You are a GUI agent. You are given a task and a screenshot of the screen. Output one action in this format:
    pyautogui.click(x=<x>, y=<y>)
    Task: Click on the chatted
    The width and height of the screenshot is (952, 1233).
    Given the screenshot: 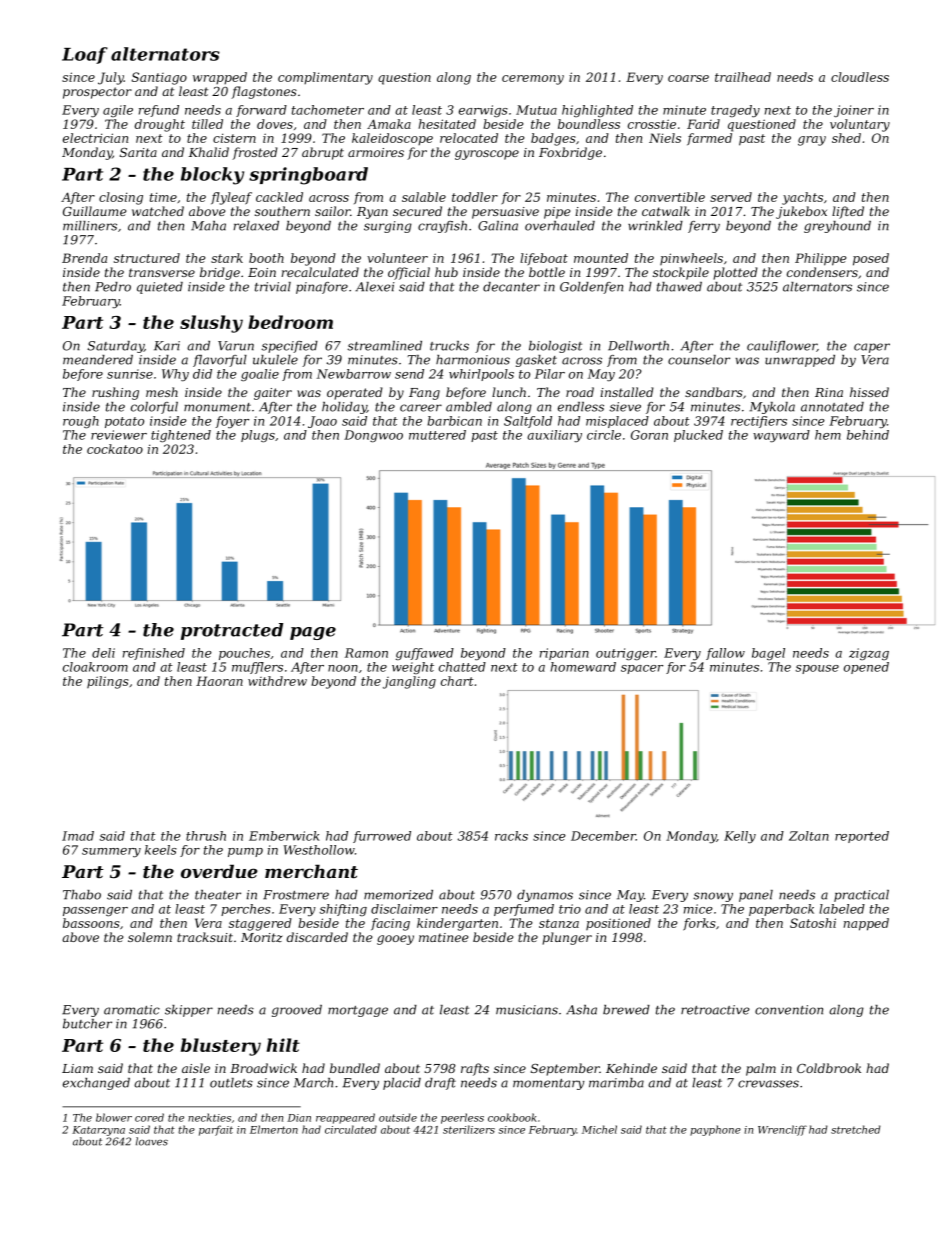 What is the action you would take?
    pyautogui.click(x=462, y=667)
